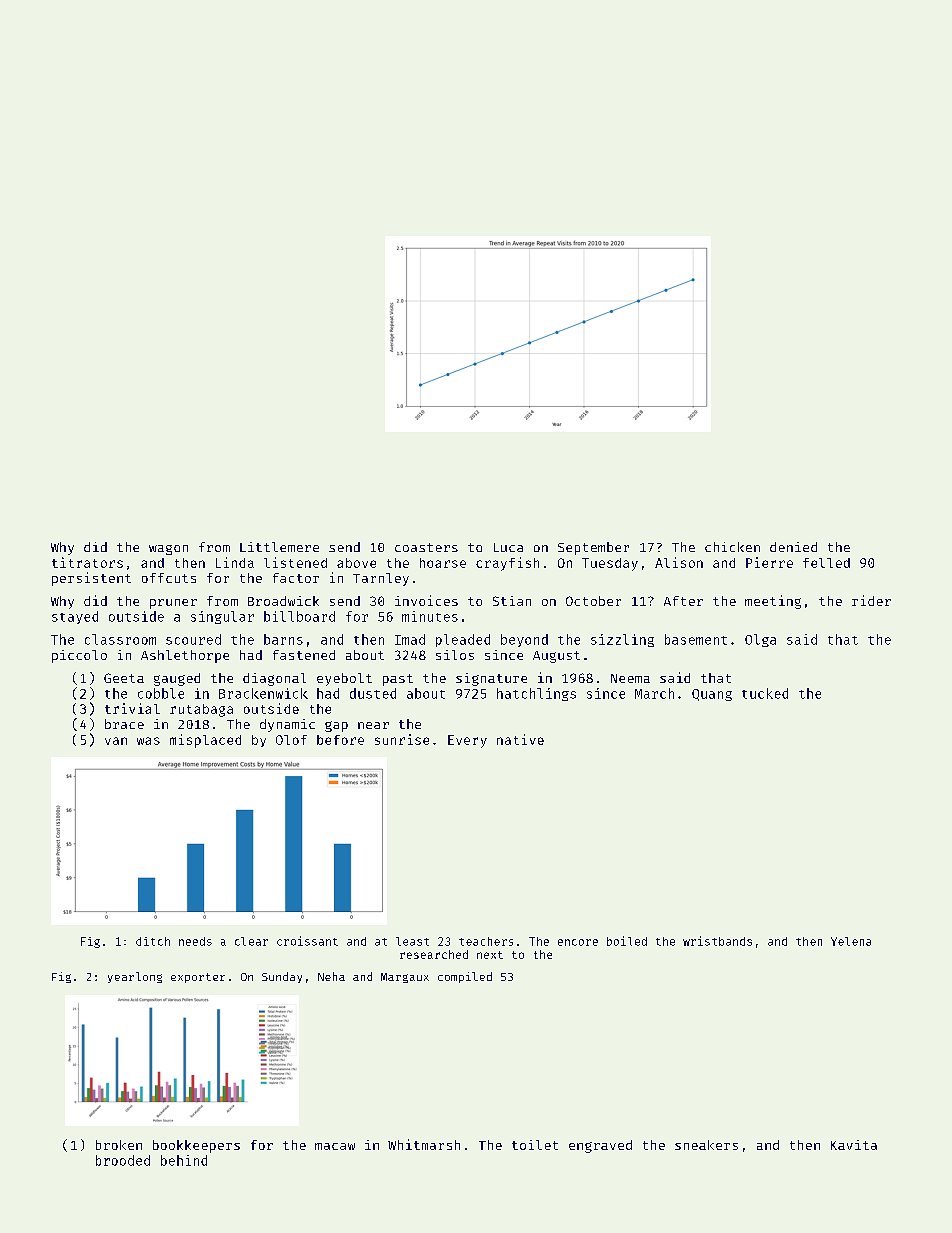 The height and width of the image is (1233, 952). What do you see at coordinates (79, 656) in the image?
I see `piccolo` at bounding box center [79, 656].
